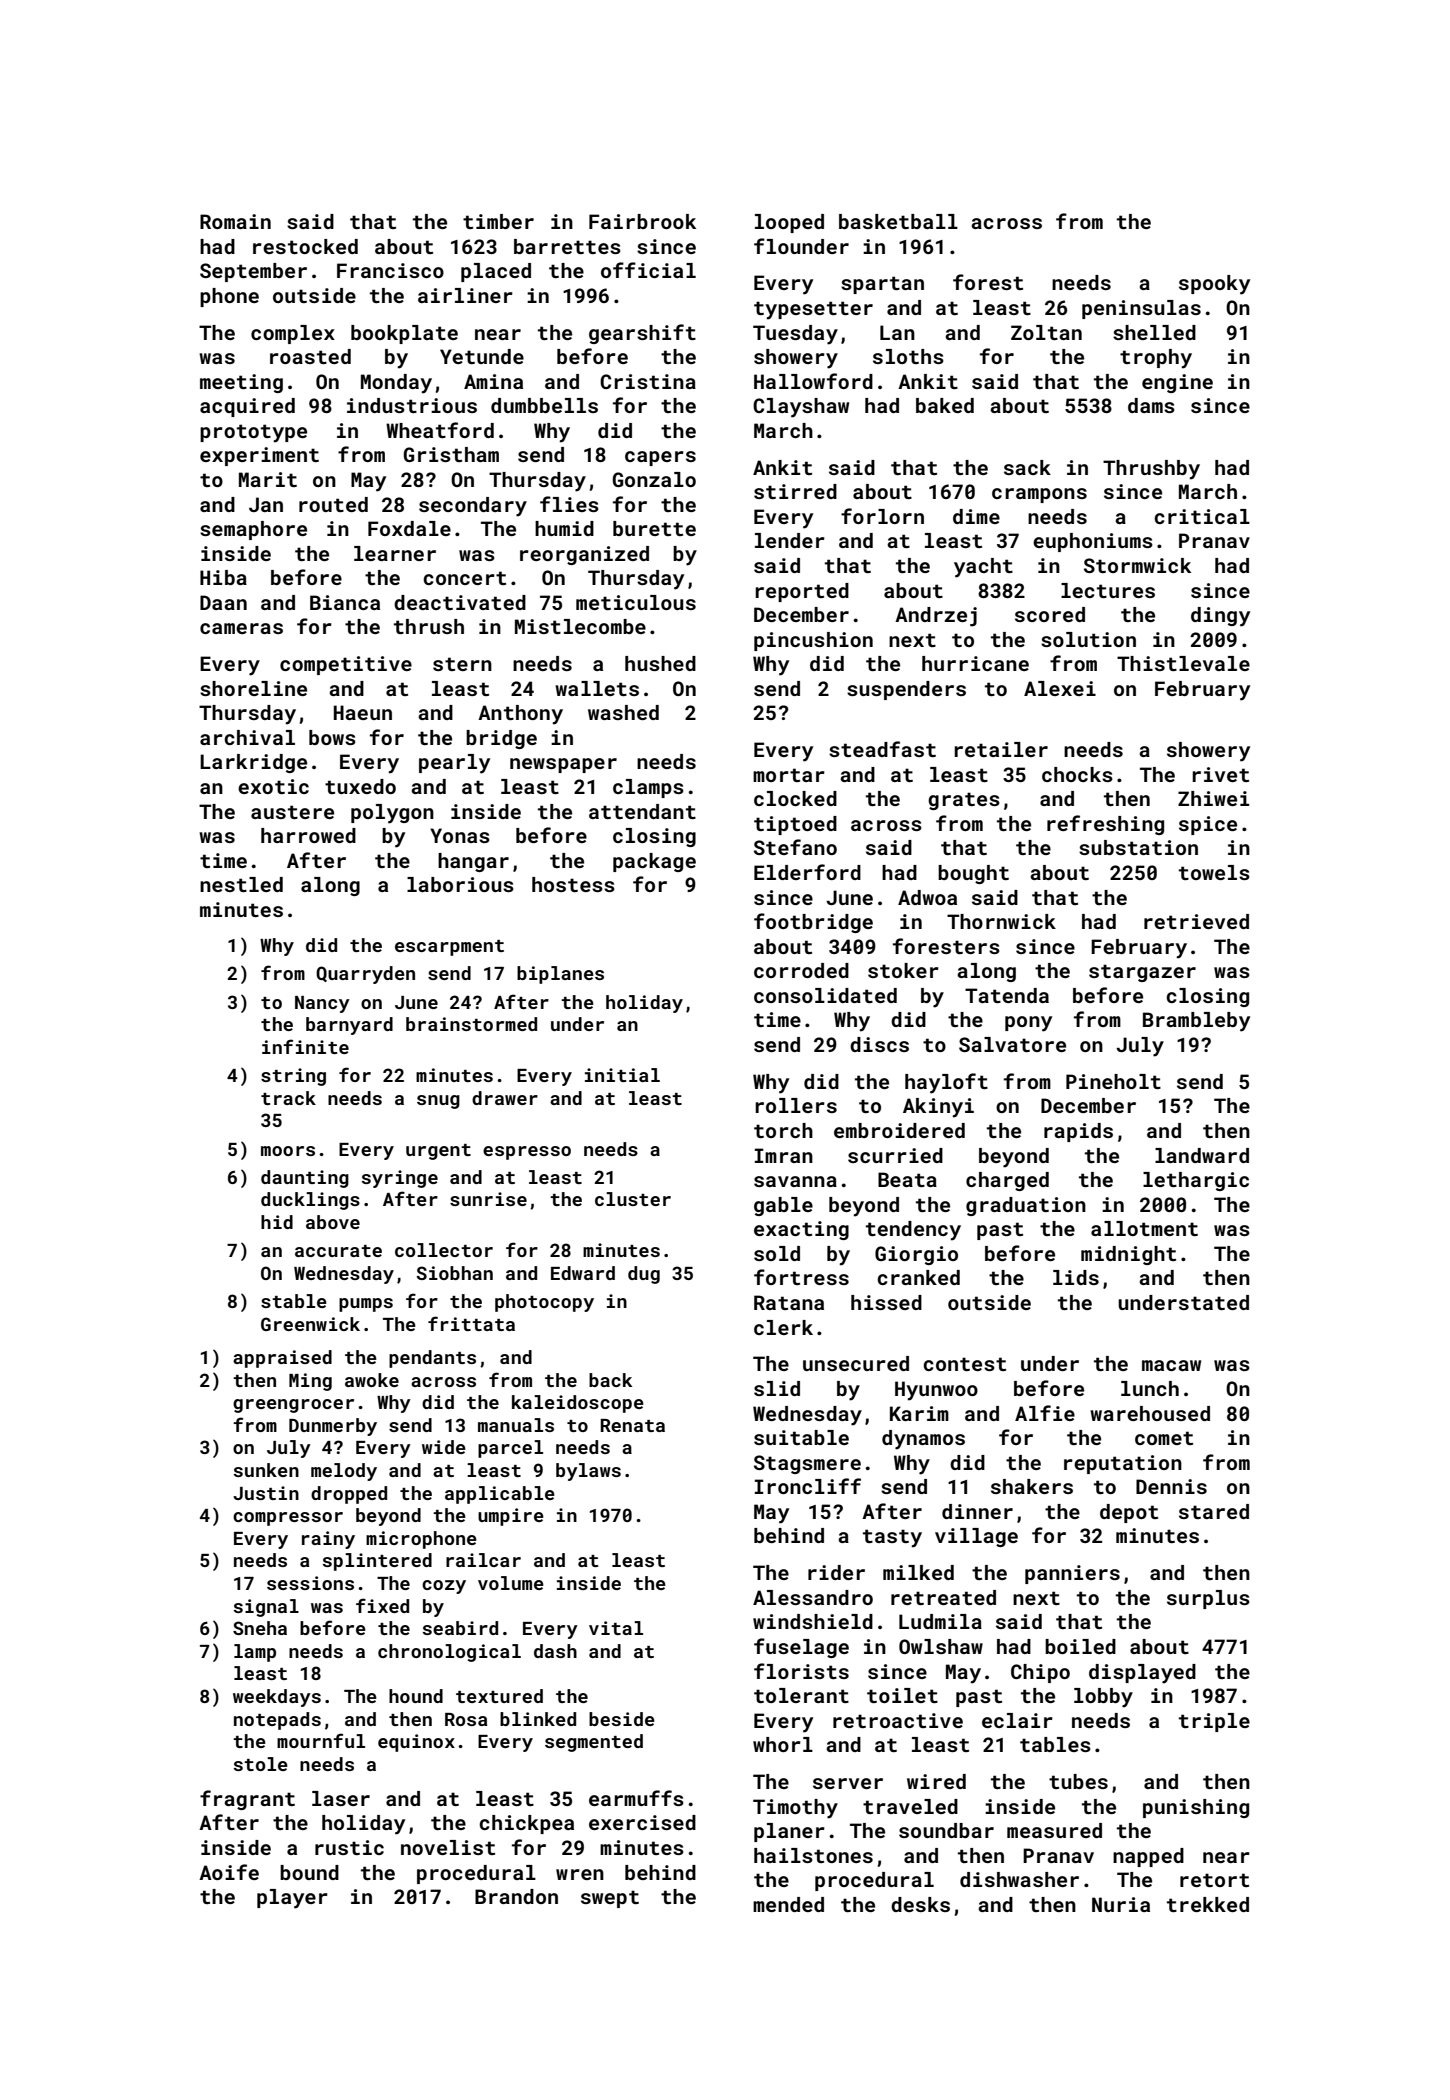 This screenshot has height=2100, width=1450. What do you see at coordinates (460, 884) in the screenshot?
I see `laborious` at bounding box center [460, 884].
